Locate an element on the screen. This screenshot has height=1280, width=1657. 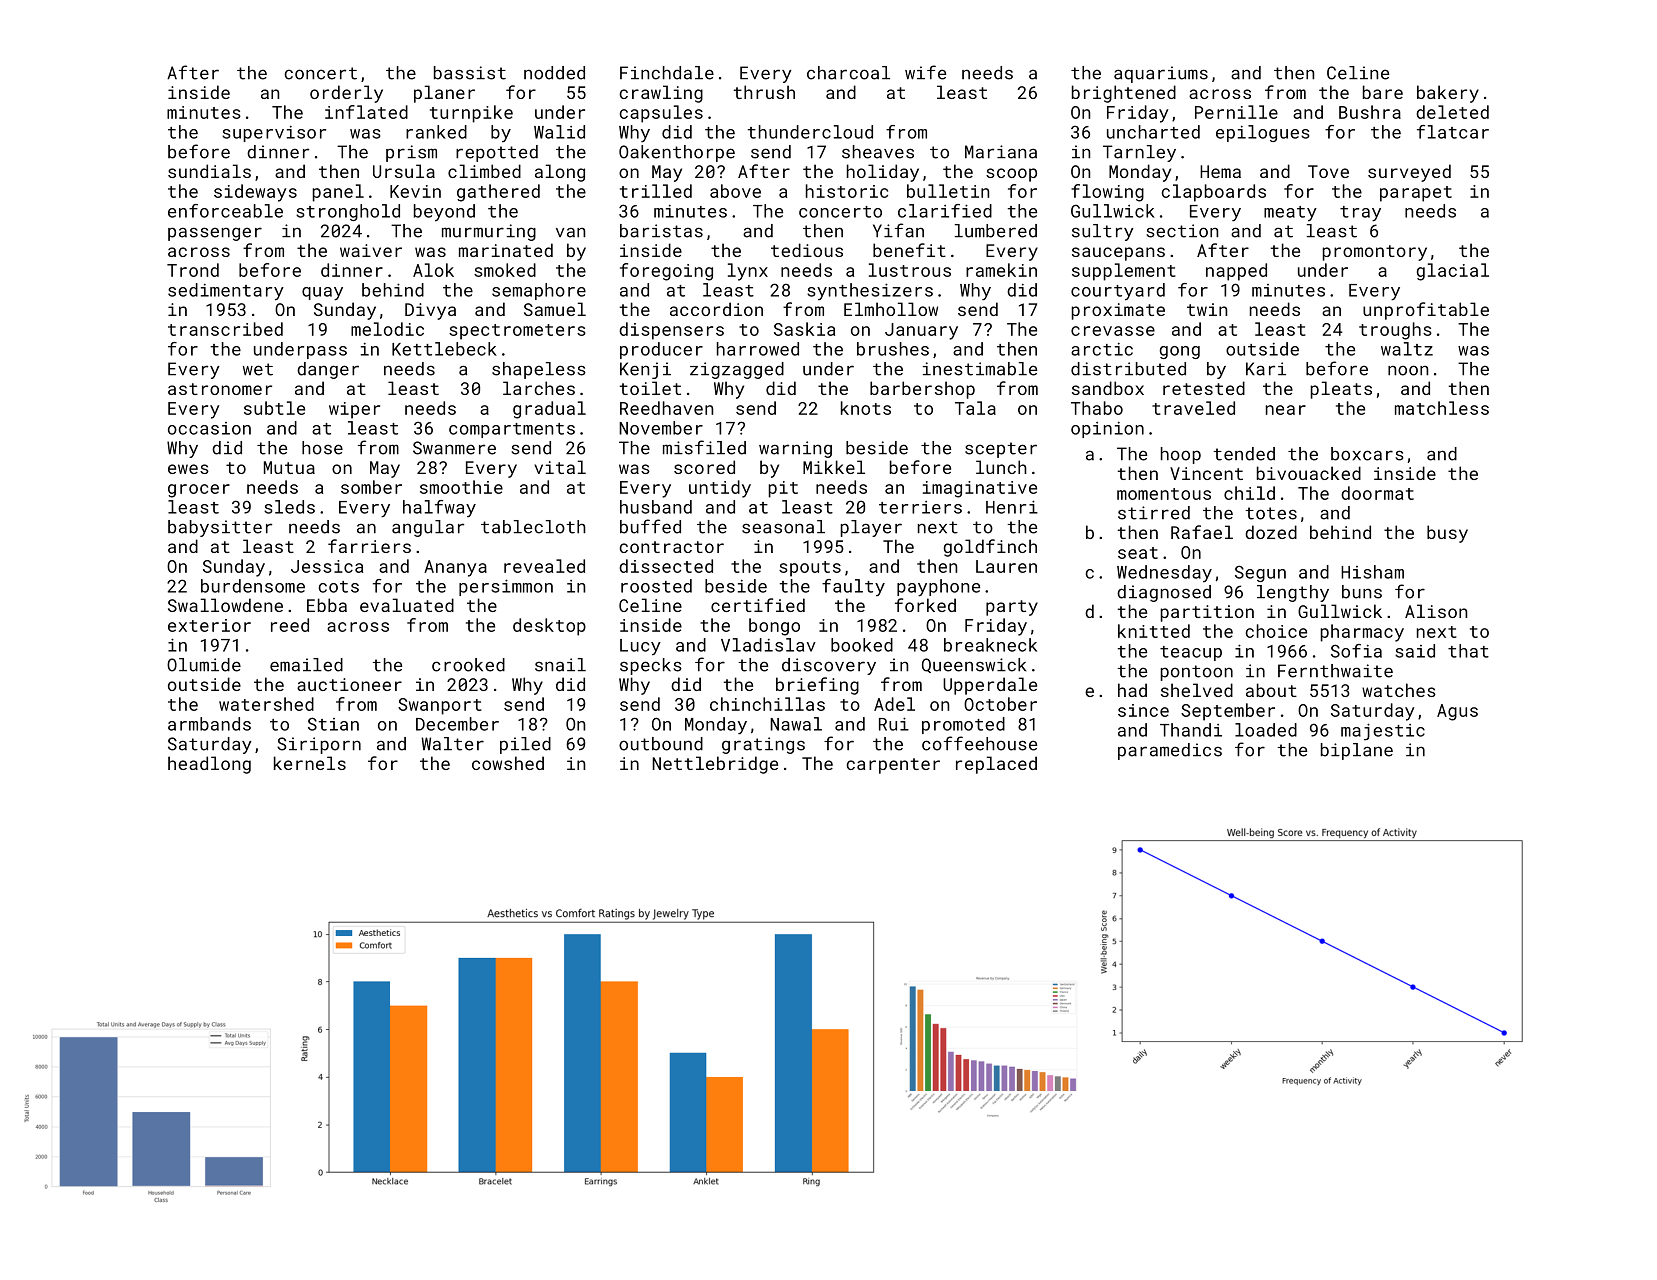
cowshed is located at coordinates (508, 763).
